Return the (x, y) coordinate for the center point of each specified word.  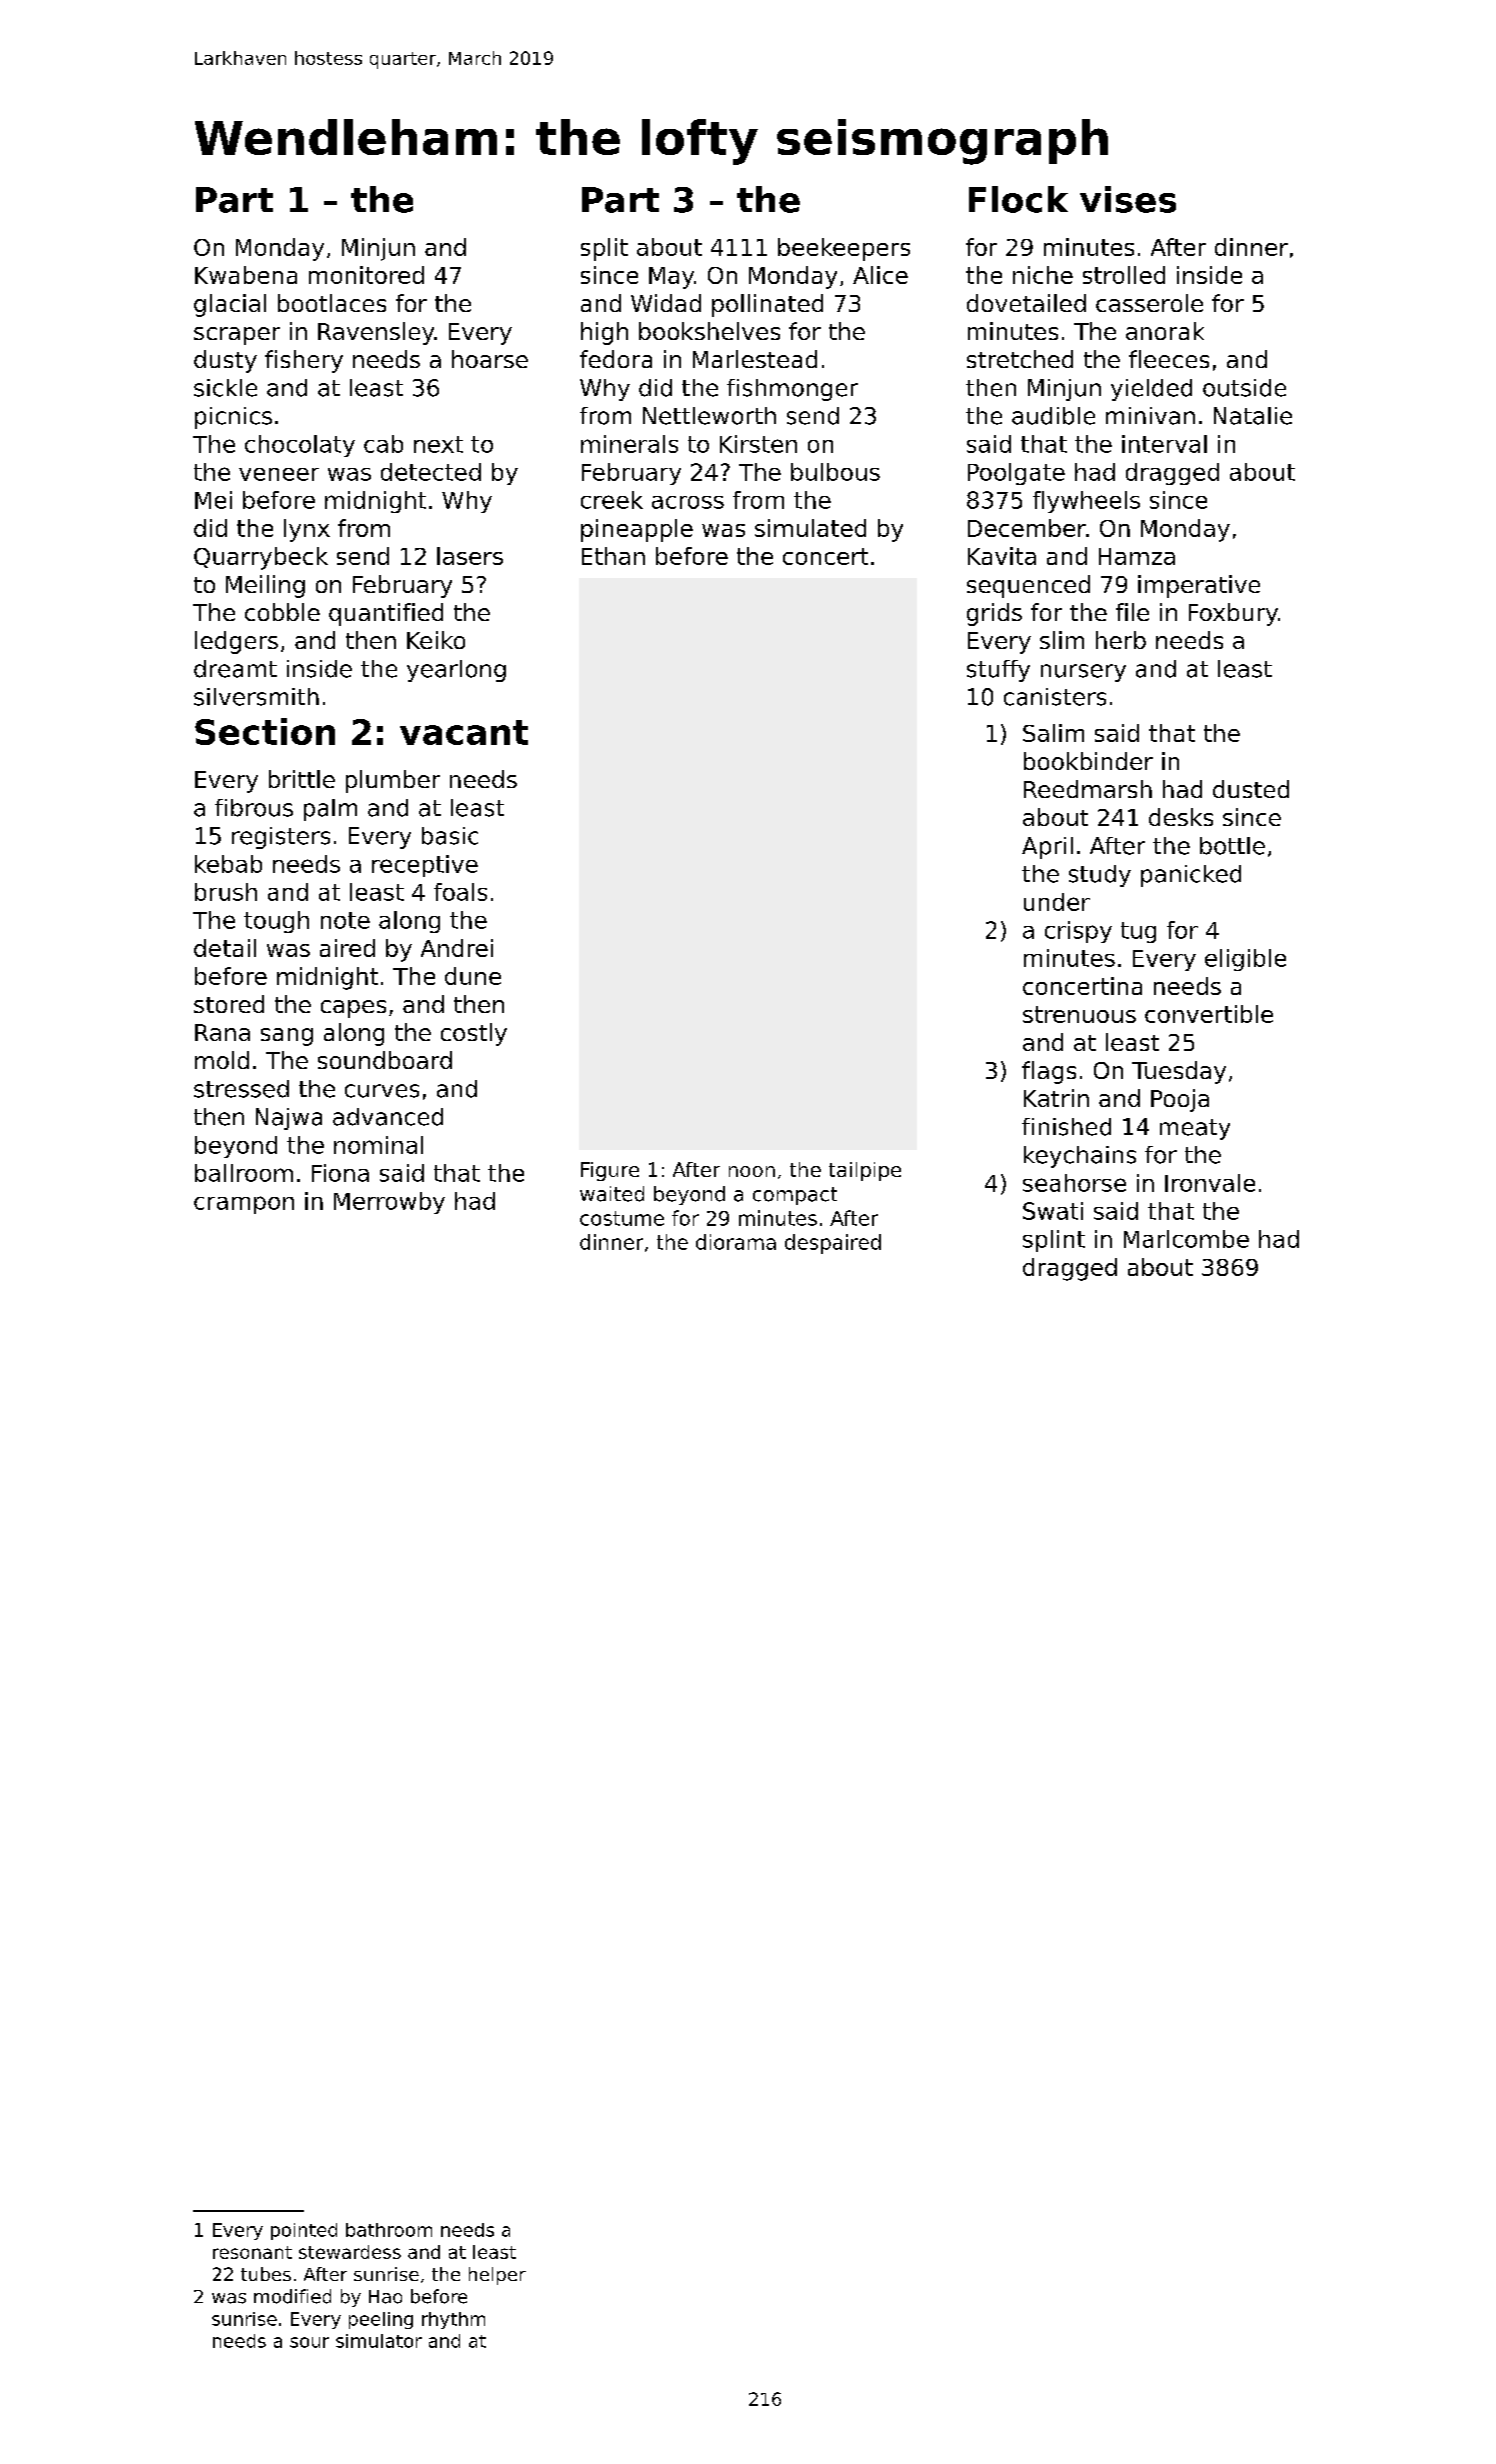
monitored (366, 275)
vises (1128, 199)
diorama (736, 1242)
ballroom (244, 1173)
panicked (1191, 876)
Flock (1018, 199)
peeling (381, 2320)
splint (1054, 1241)
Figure (610, 1171)
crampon (244, 1205)
